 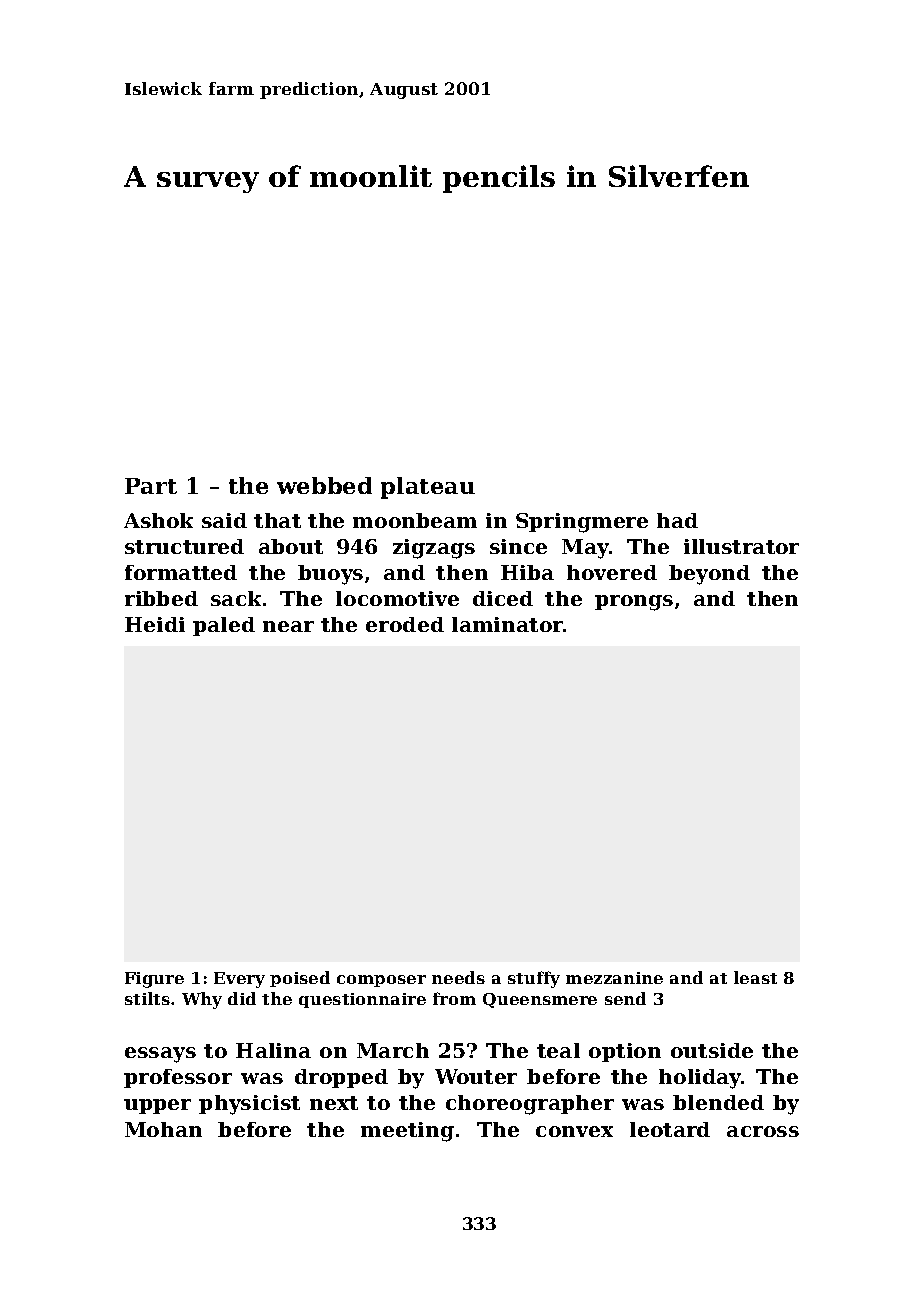 What do you see at coordinates (154, 980) in the screenshot?
I see `Figure` at bounding box center [154, 980].
